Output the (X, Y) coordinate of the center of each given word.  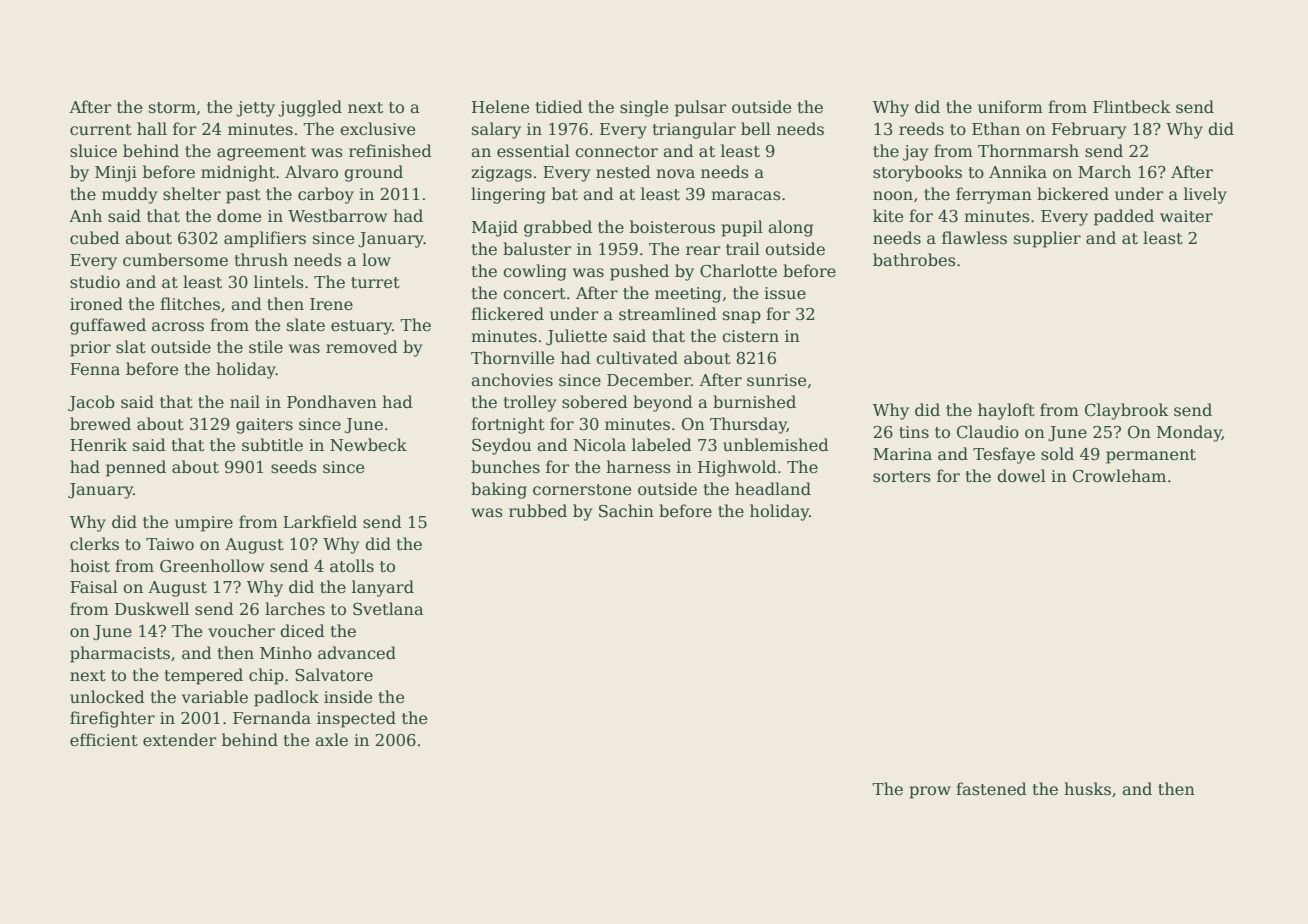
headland (773, 489)
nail (245, 401)
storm (172, 108)
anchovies (512, 380)
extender (179, 740)
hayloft (1006, 411)
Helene (500, 107)
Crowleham (1119, 476)
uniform (1010, 107)
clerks (94, 544)
